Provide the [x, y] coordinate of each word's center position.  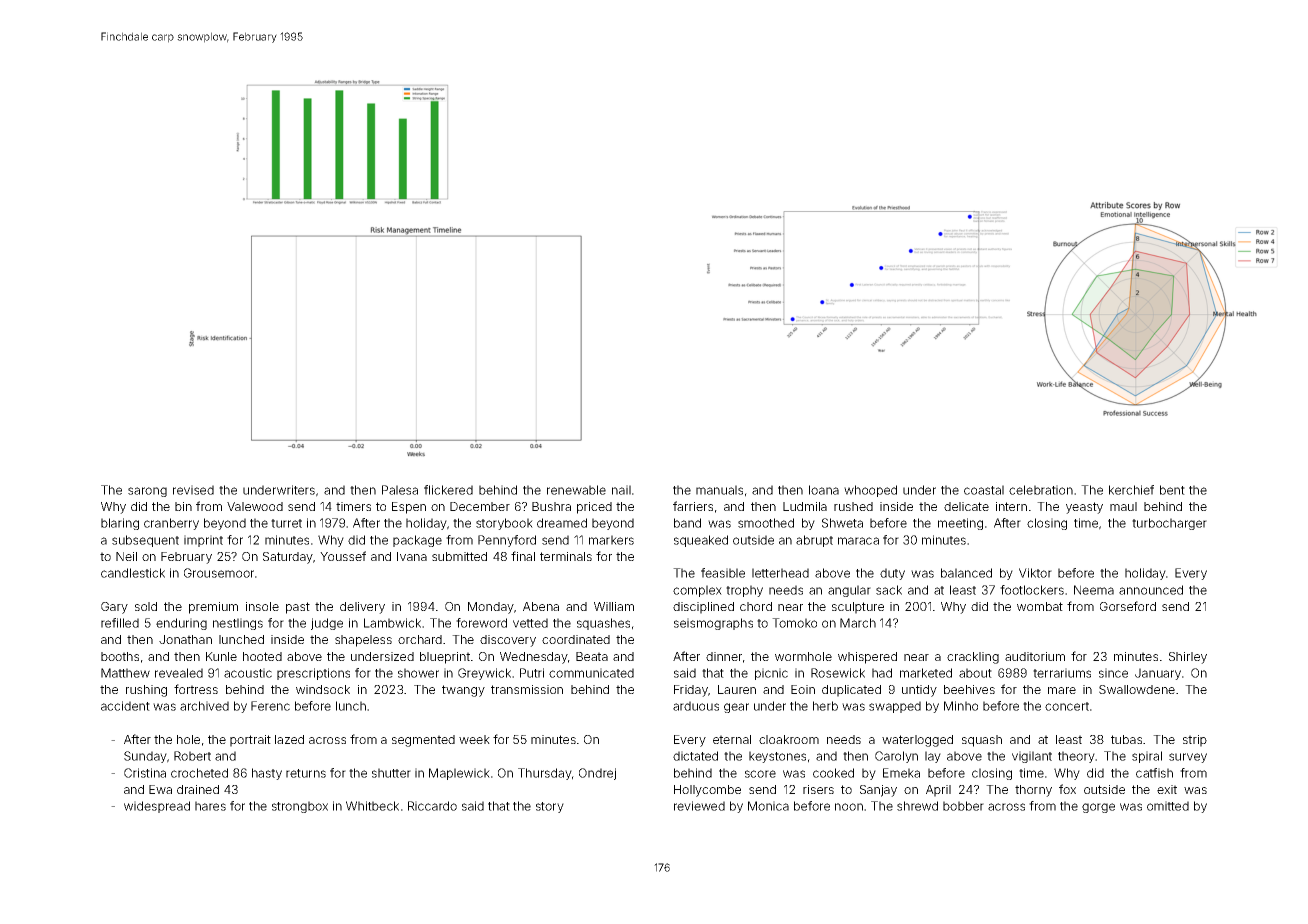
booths [120, 656]
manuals [719, 490]
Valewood [255, 506]
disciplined [703, 608]
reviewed [699, 806]
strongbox [300, 807]
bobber [963, 806]
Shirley [1188, 658]
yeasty [1084, 508]
